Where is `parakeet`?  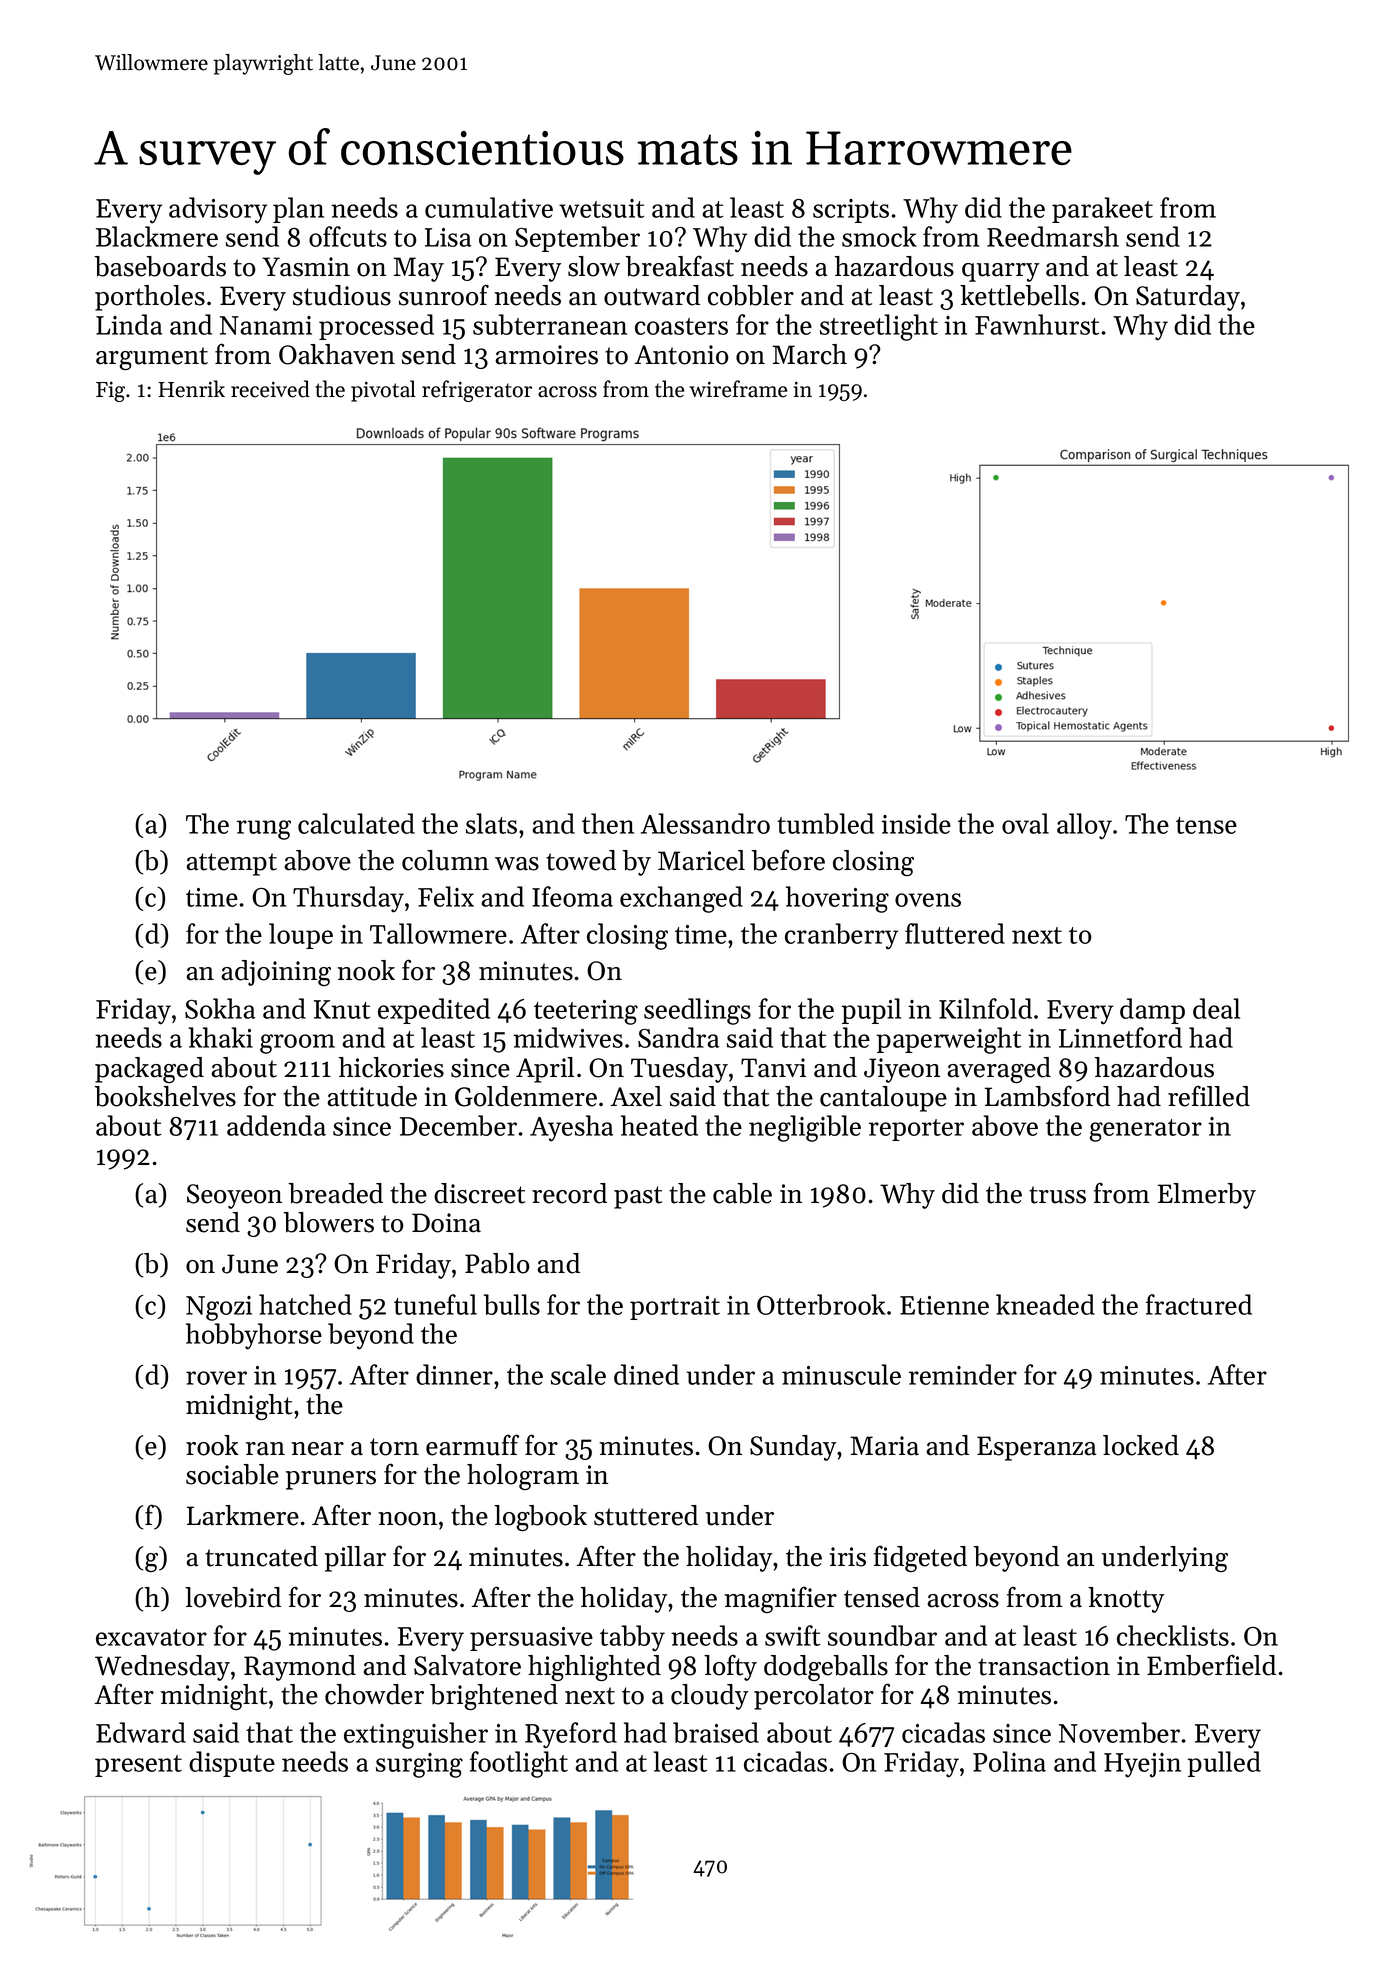
parakeet is located at coordinates (1102, 210).
